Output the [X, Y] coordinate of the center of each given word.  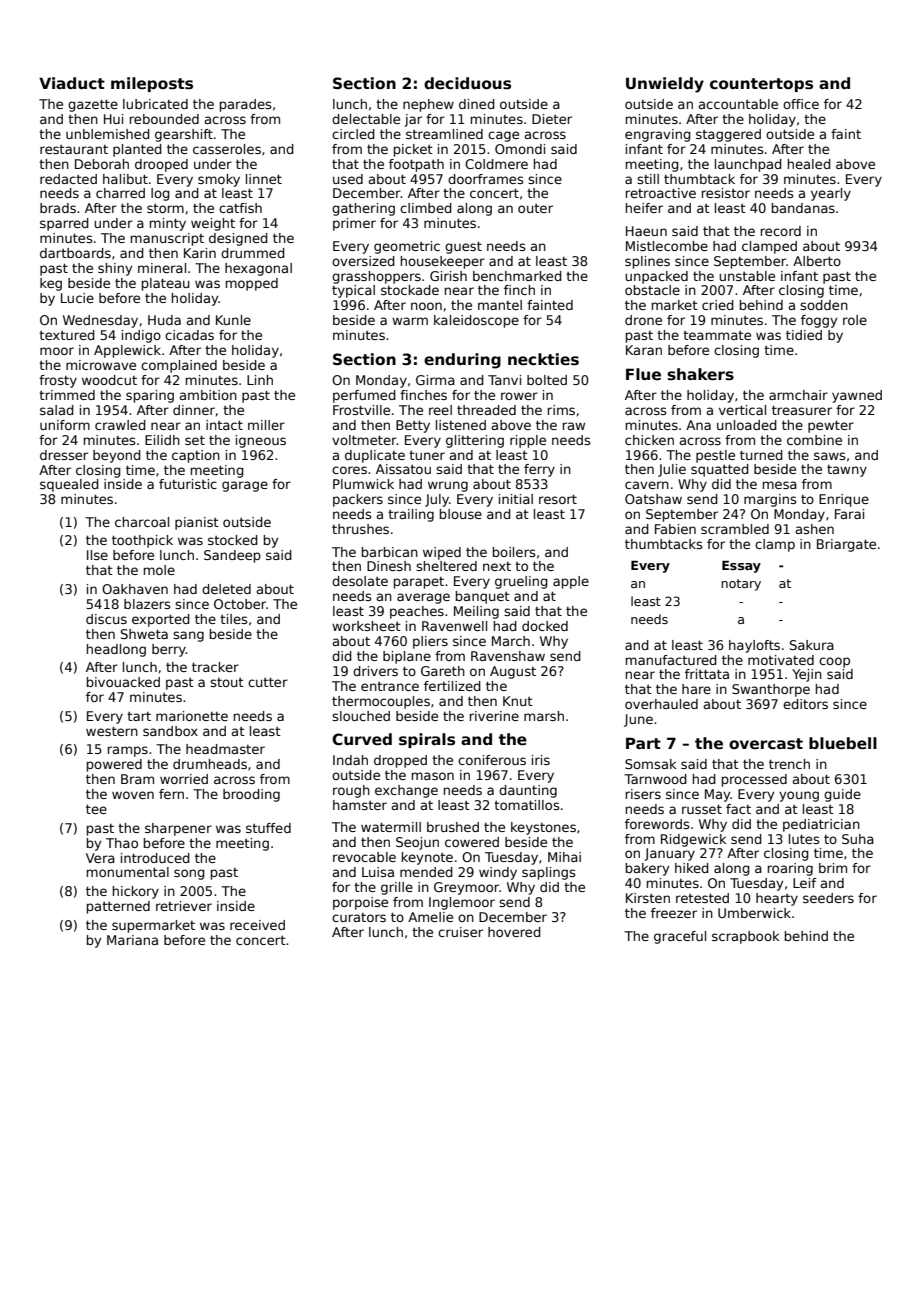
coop [834, 662]
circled [353, 134]
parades [246, 105]
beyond [117, 456]
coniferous [492, 760]
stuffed [268, 828]
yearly [831, 194]
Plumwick [363, 484]
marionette [192, 716]
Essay [741, 567]
